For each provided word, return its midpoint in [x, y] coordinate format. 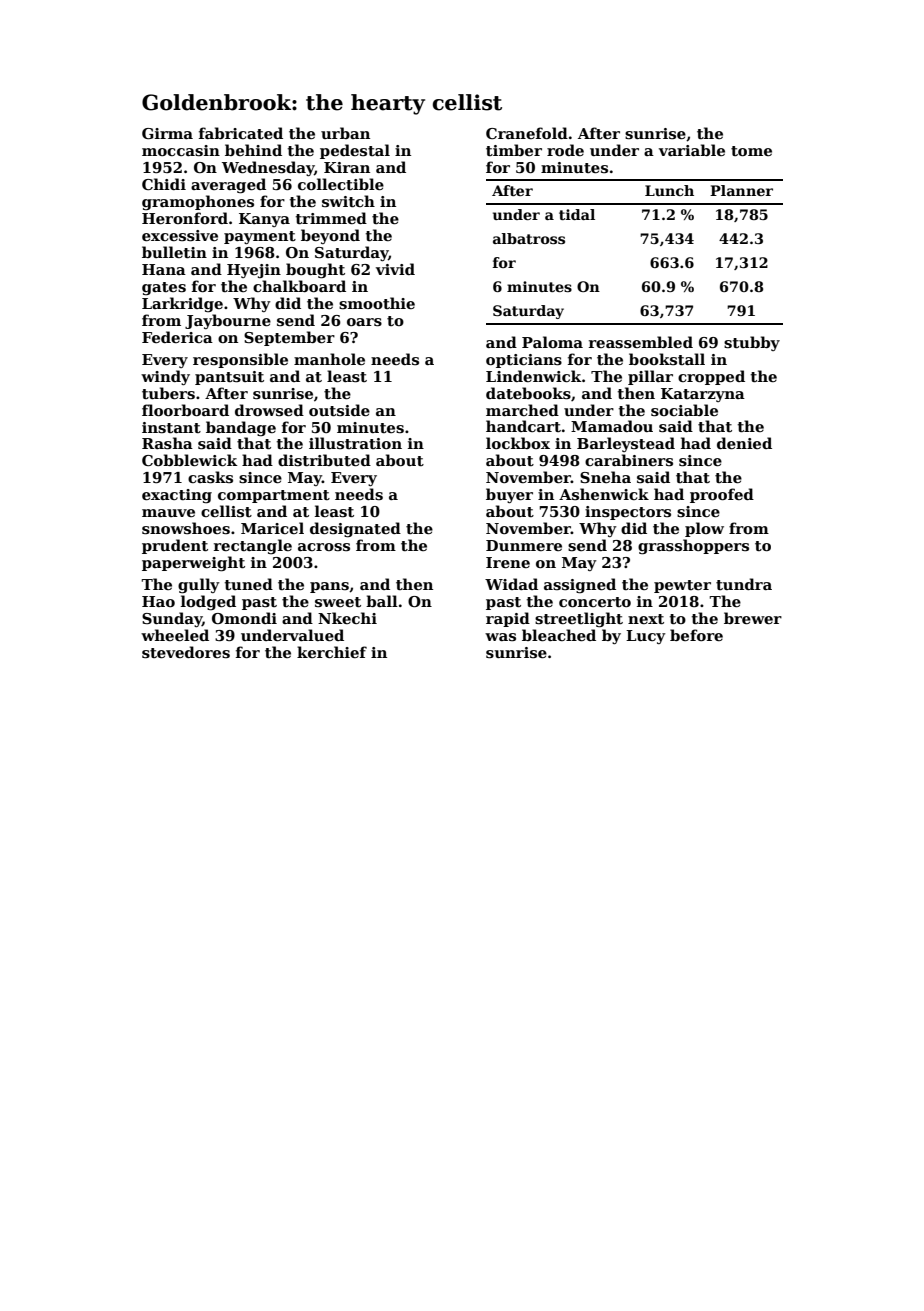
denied [744, 443]
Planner [741, 190]
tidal [577, 214]
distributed [324, 460]
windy [165, 377]
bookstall [667, 359]
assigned [580, 586]
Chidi [164, 184]
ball [382, 601]
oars [364, 322]
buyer [509, 495]
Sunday [172, 619]
